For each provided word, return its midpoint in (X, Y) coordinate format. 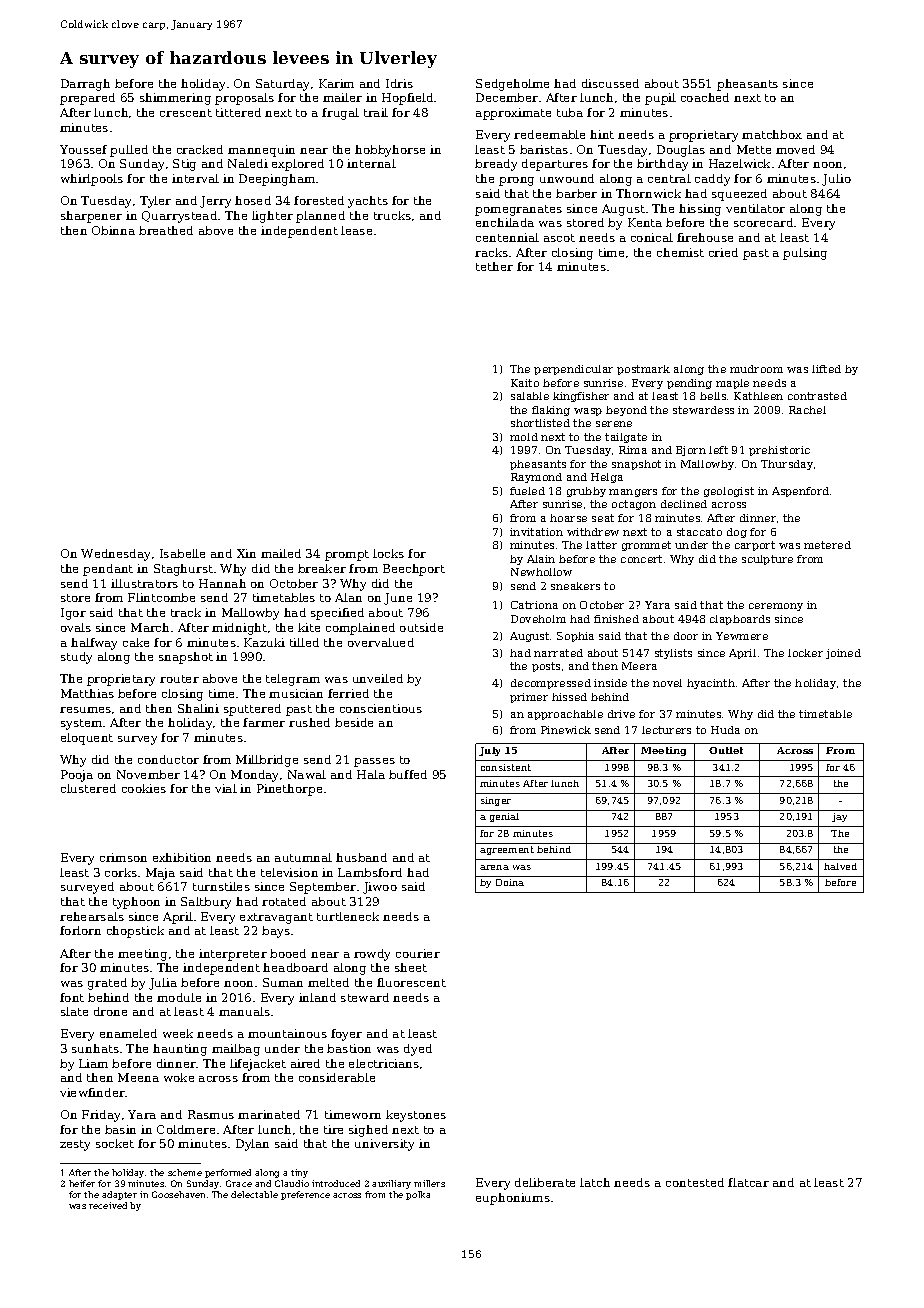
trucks (392, 215)
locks (388, 553)
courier (418, 953)
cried (723, 252)
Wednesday (115, 555)
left (718, 450)
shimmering (175, 99)
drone (110, 1011)
